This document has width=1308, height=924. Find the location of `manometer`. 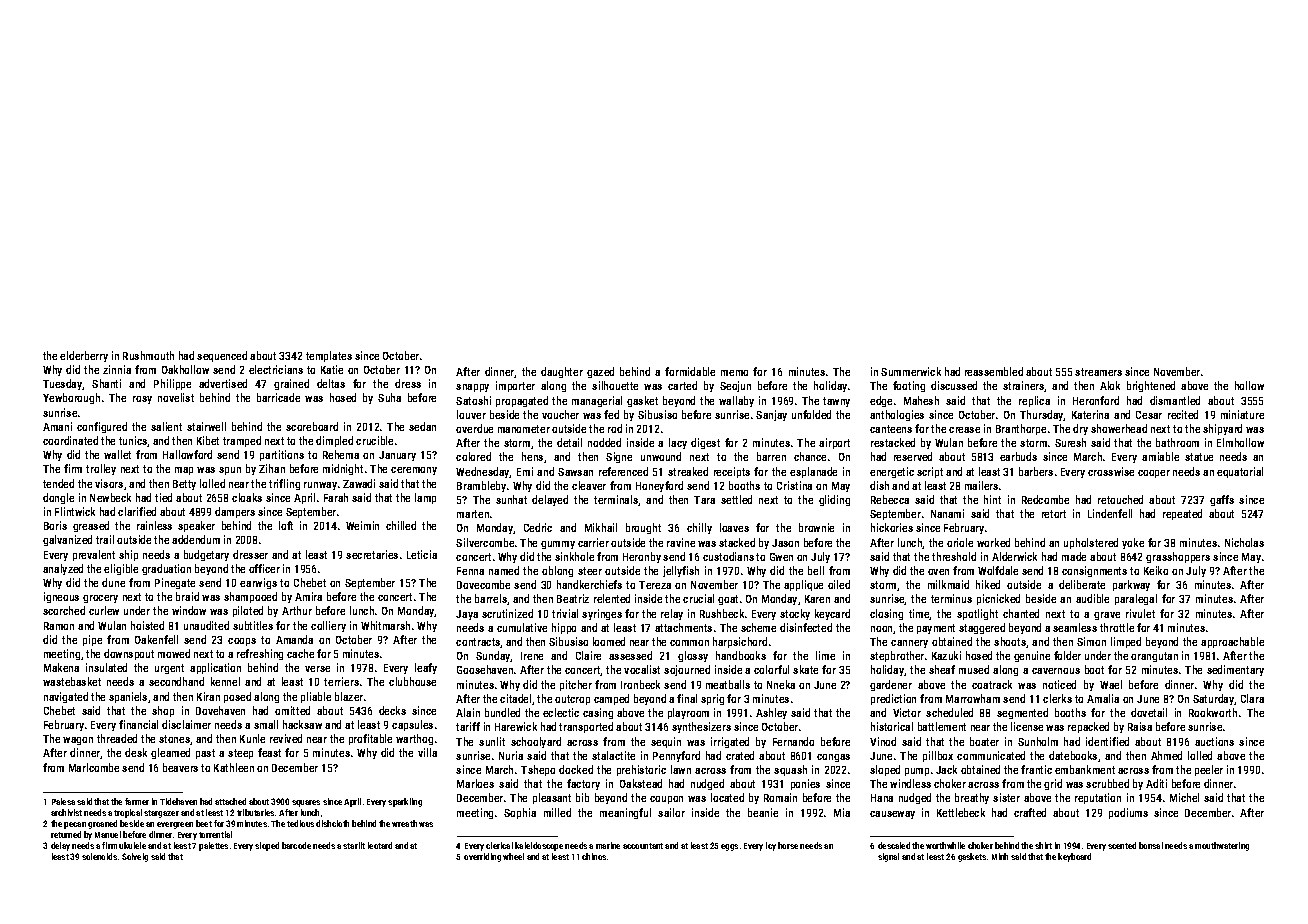

manometer is located at coordinates (524, 429).
